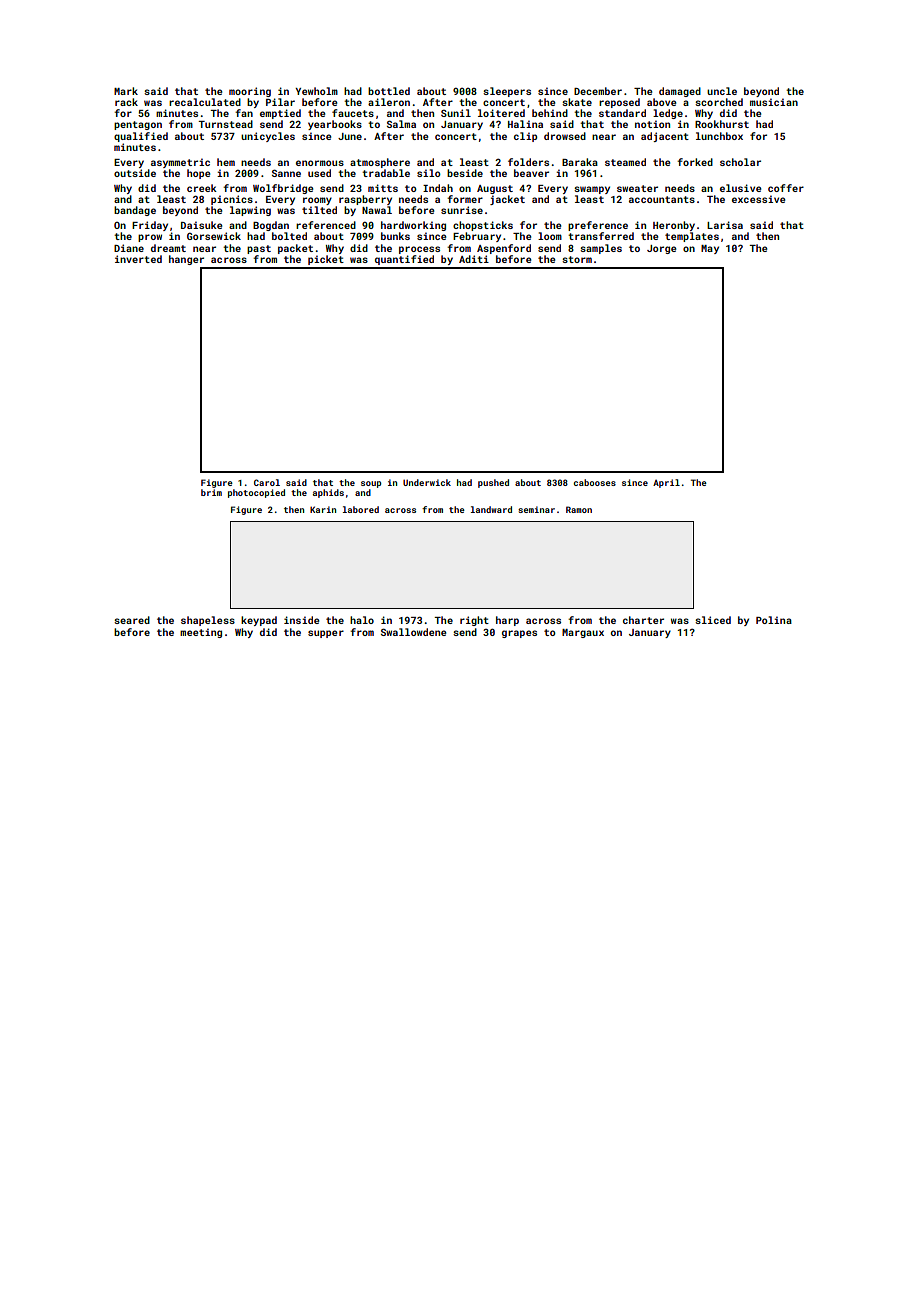 The height and width of the screenshot is (1308, 924). What do you see at coordinates (550, 113) in the screenshot?
I see `behind` at bounding box center [550, 113].
